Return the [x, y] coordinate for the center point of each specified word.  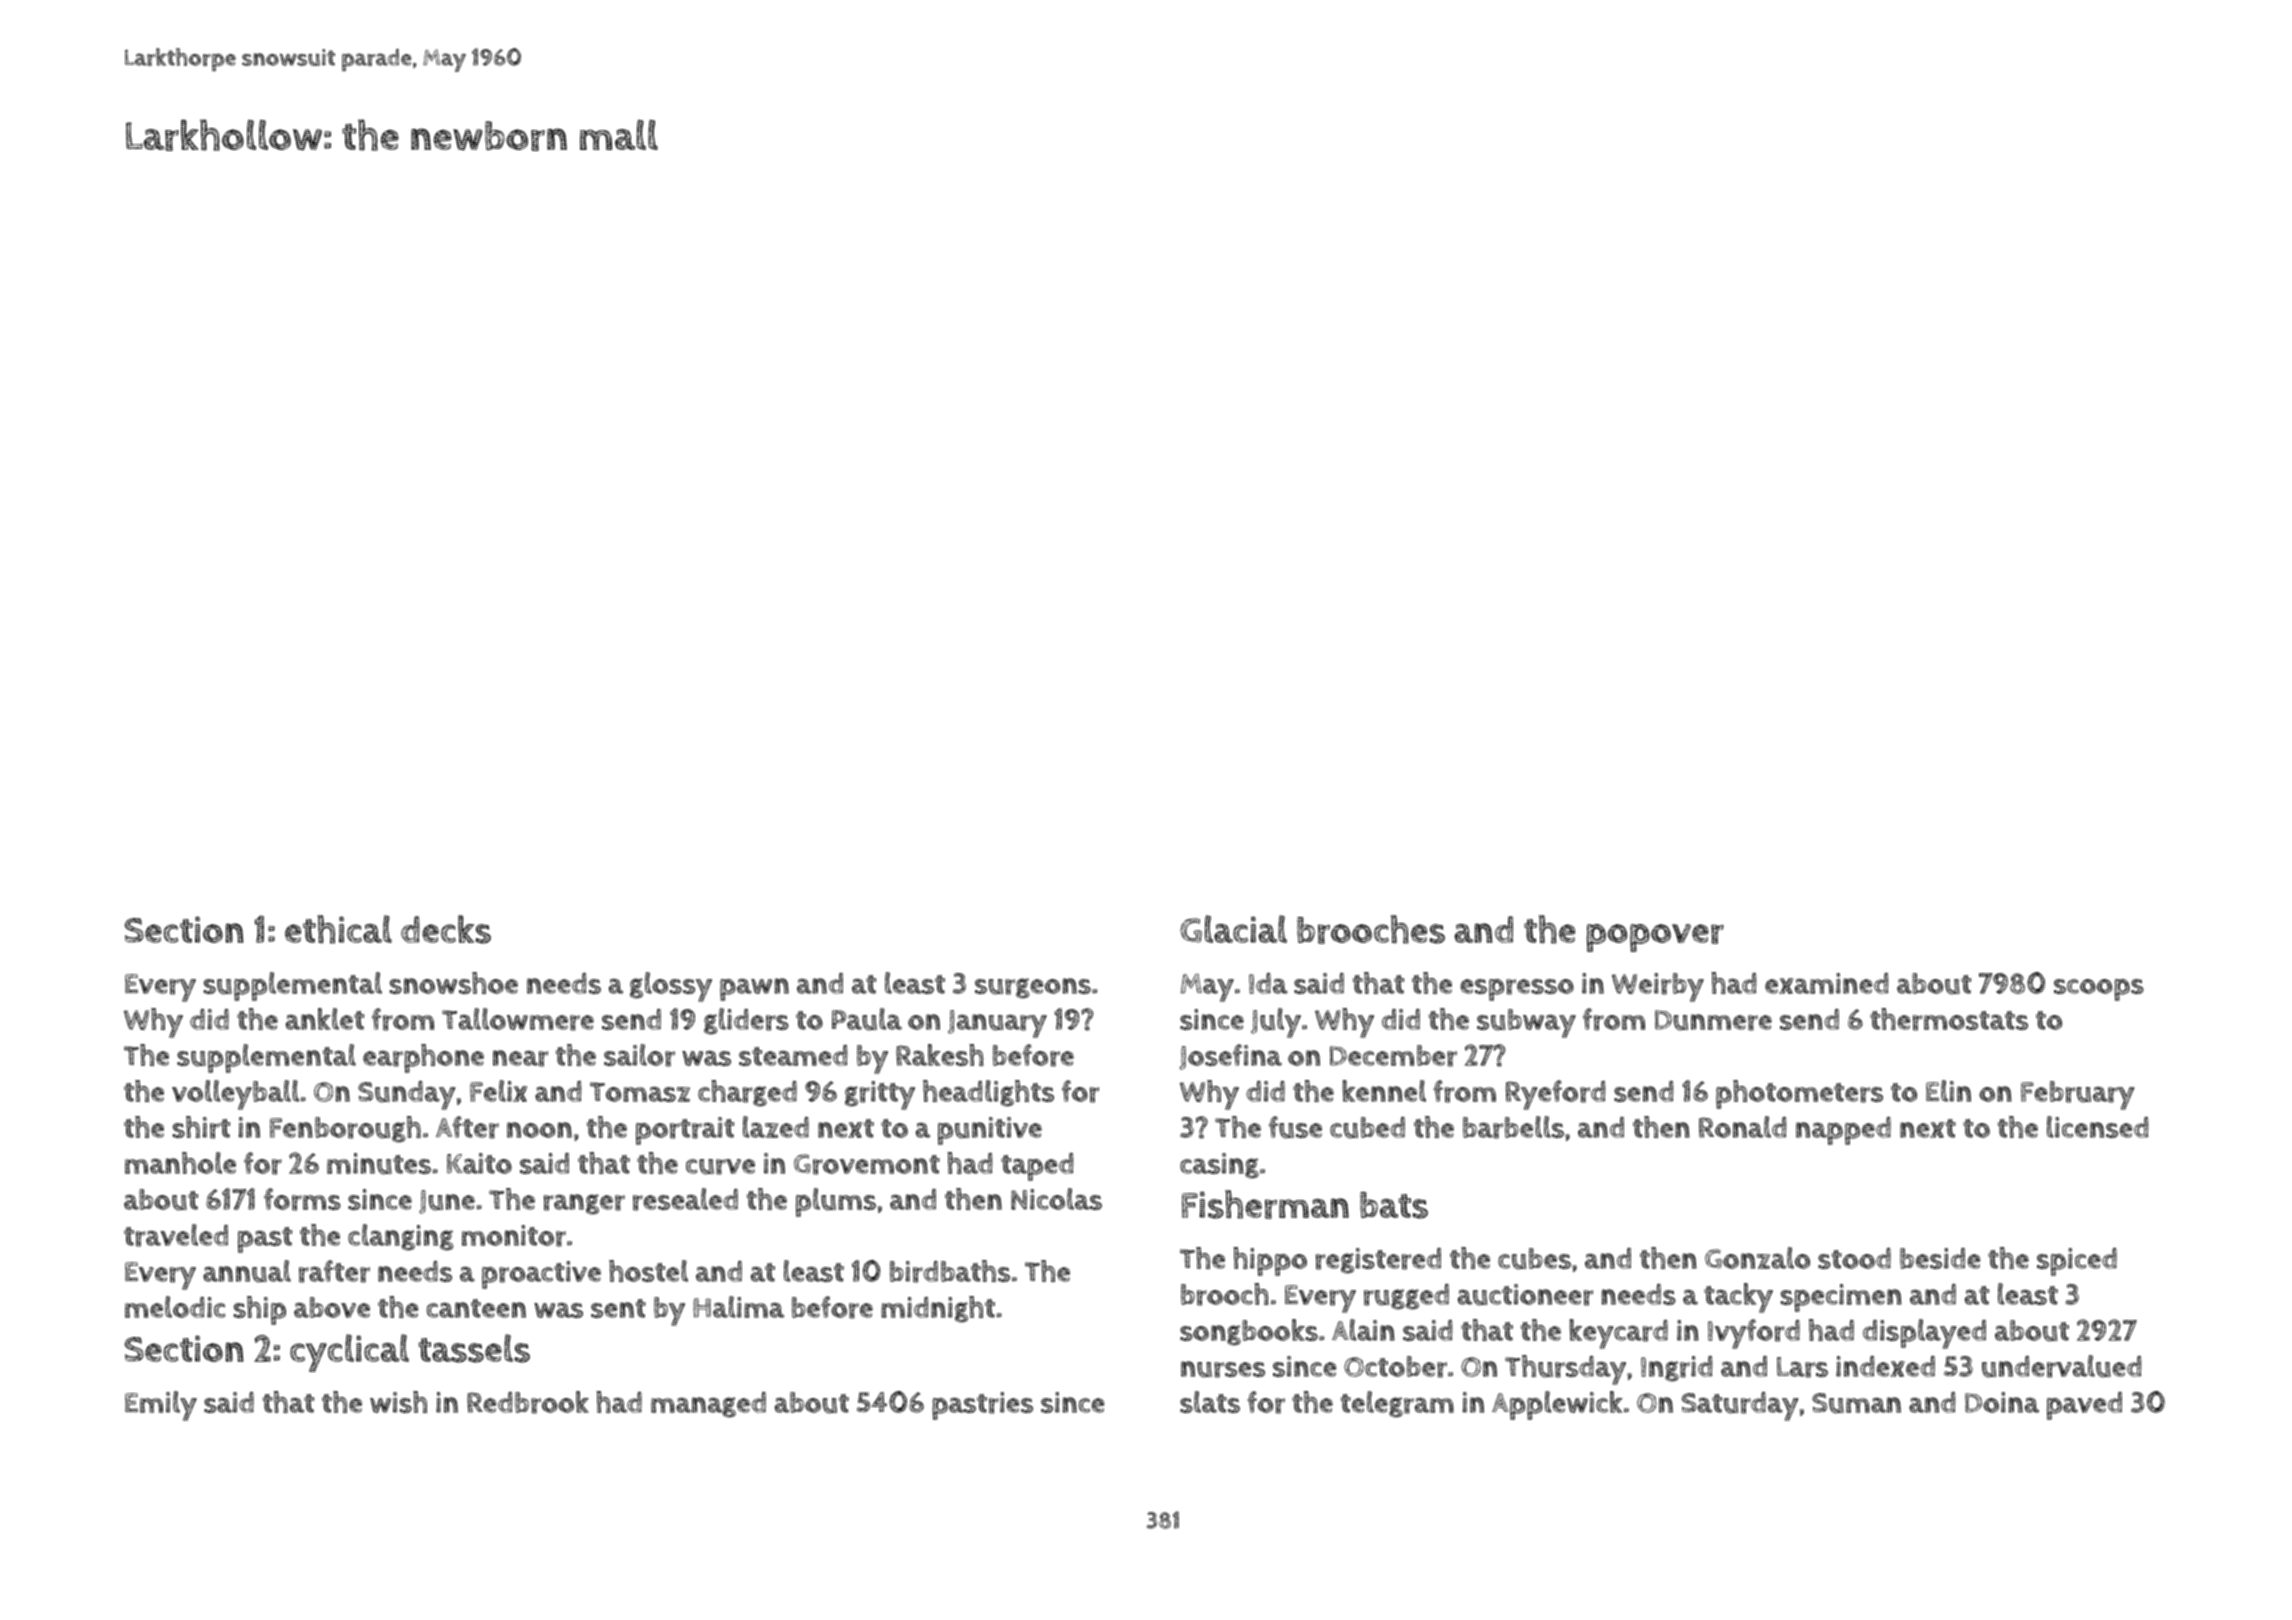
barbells [1513, 1127]
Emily [161, 1406]
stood [1854, 1258]
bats [1394, 1205]
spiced [2077, 1262]
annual [247, 1271]
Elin [1948, 1091]
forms [302, 1199]
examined [1827, 983]
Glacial [1233, 929]
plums [836, 1202]
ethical [338, 929]
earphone [423, 1058]
